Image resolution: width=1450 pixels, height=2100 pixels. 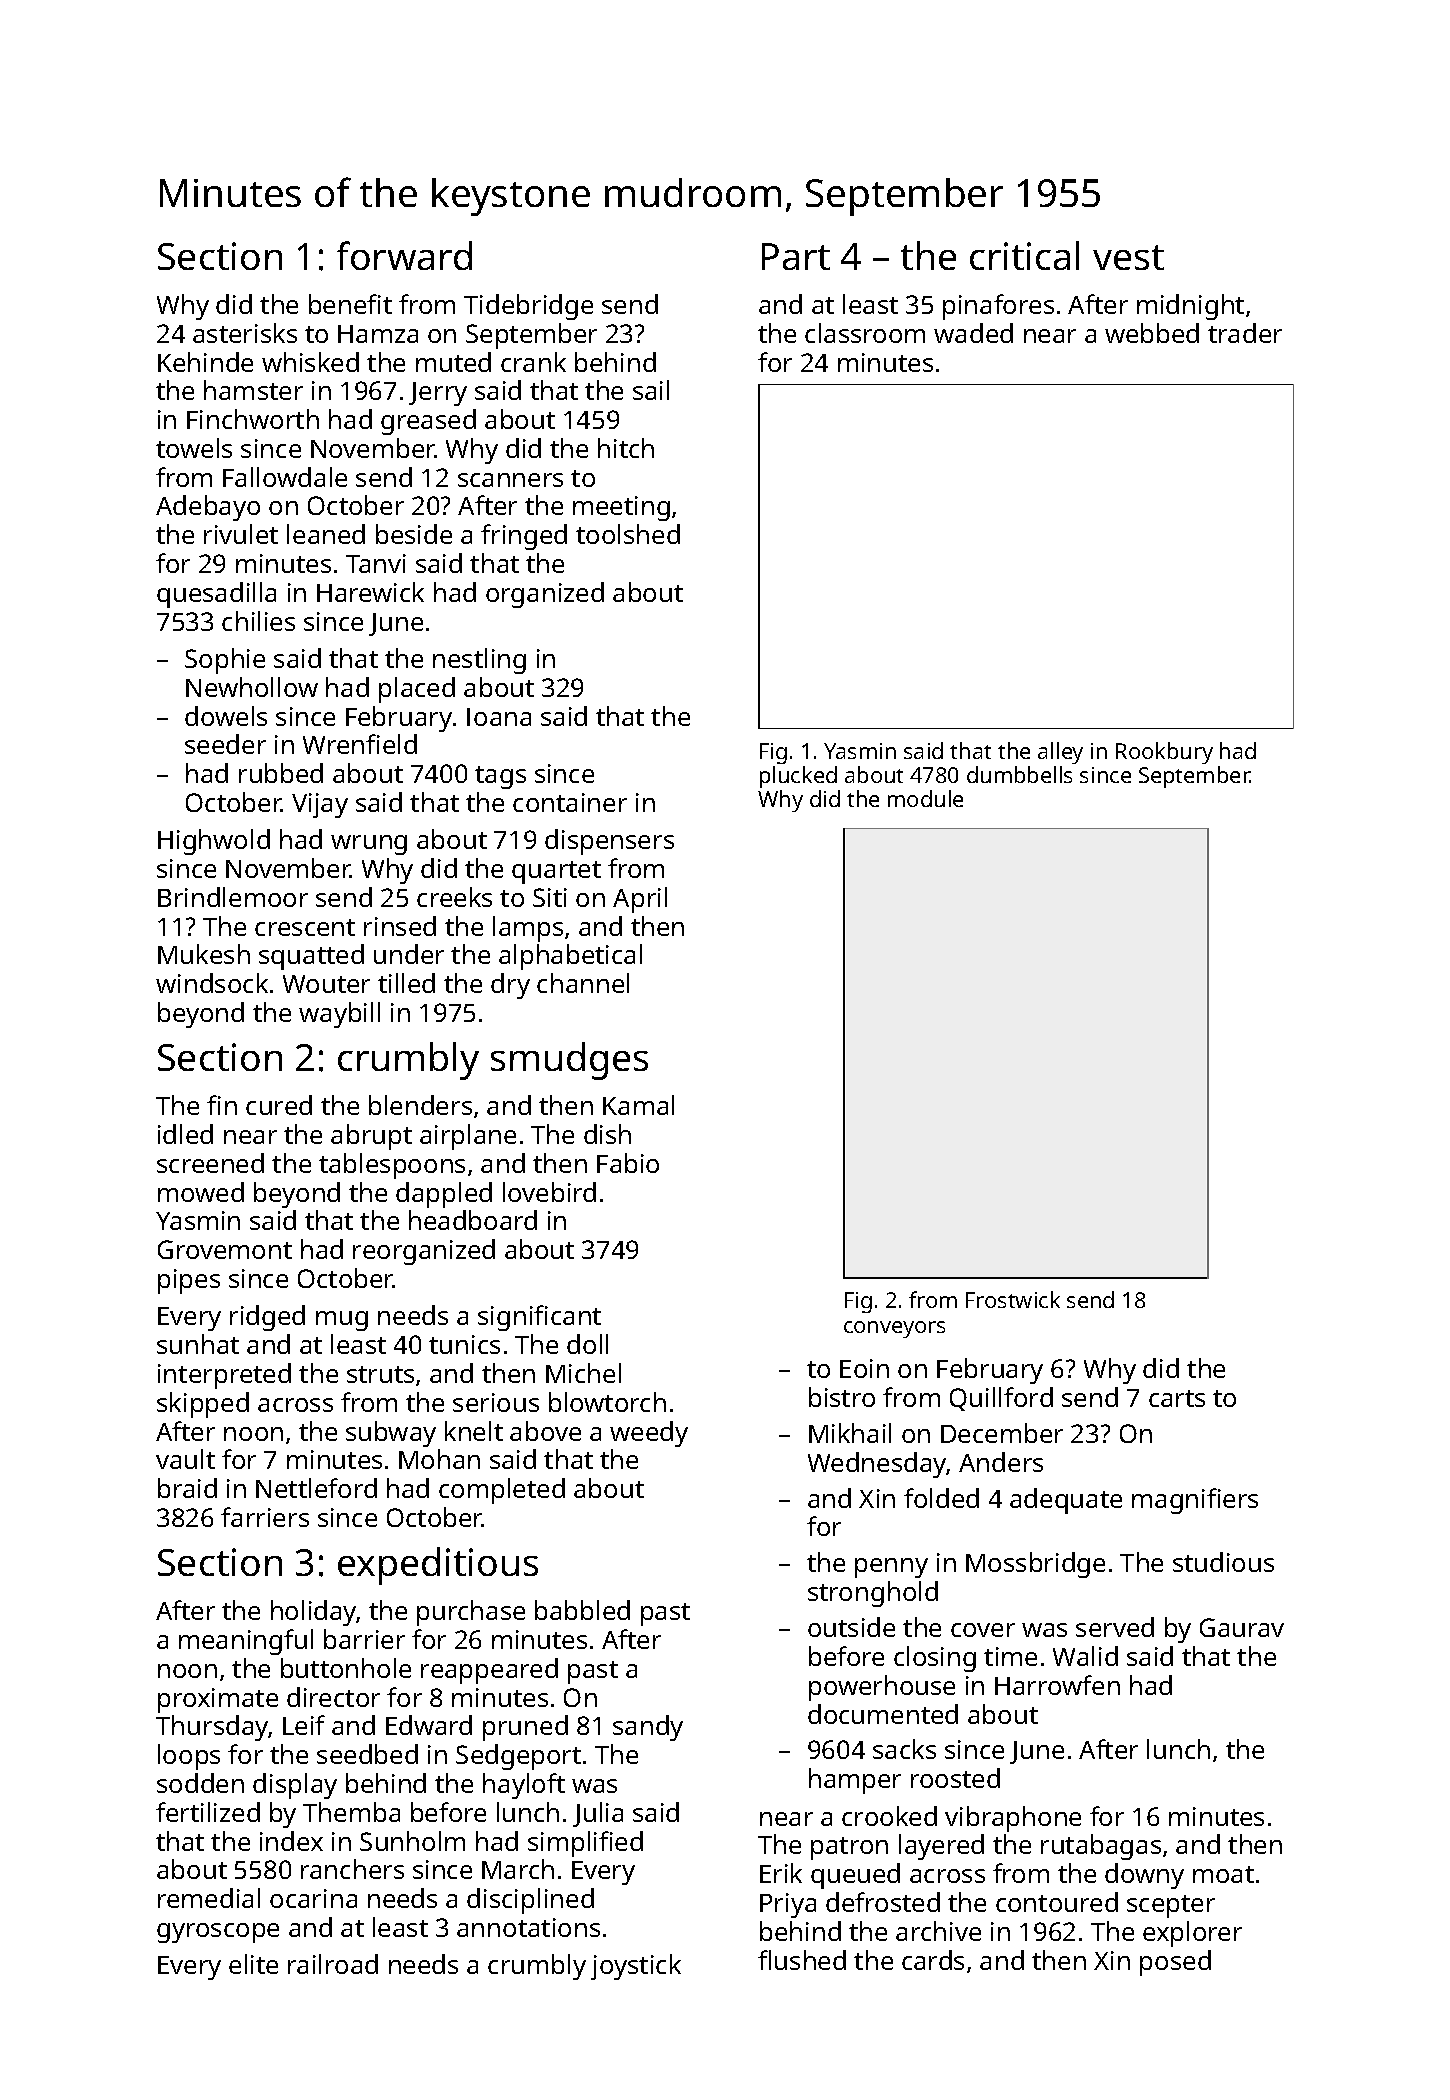 I want to click on Rookbury, so click(x=1164, y=753).
